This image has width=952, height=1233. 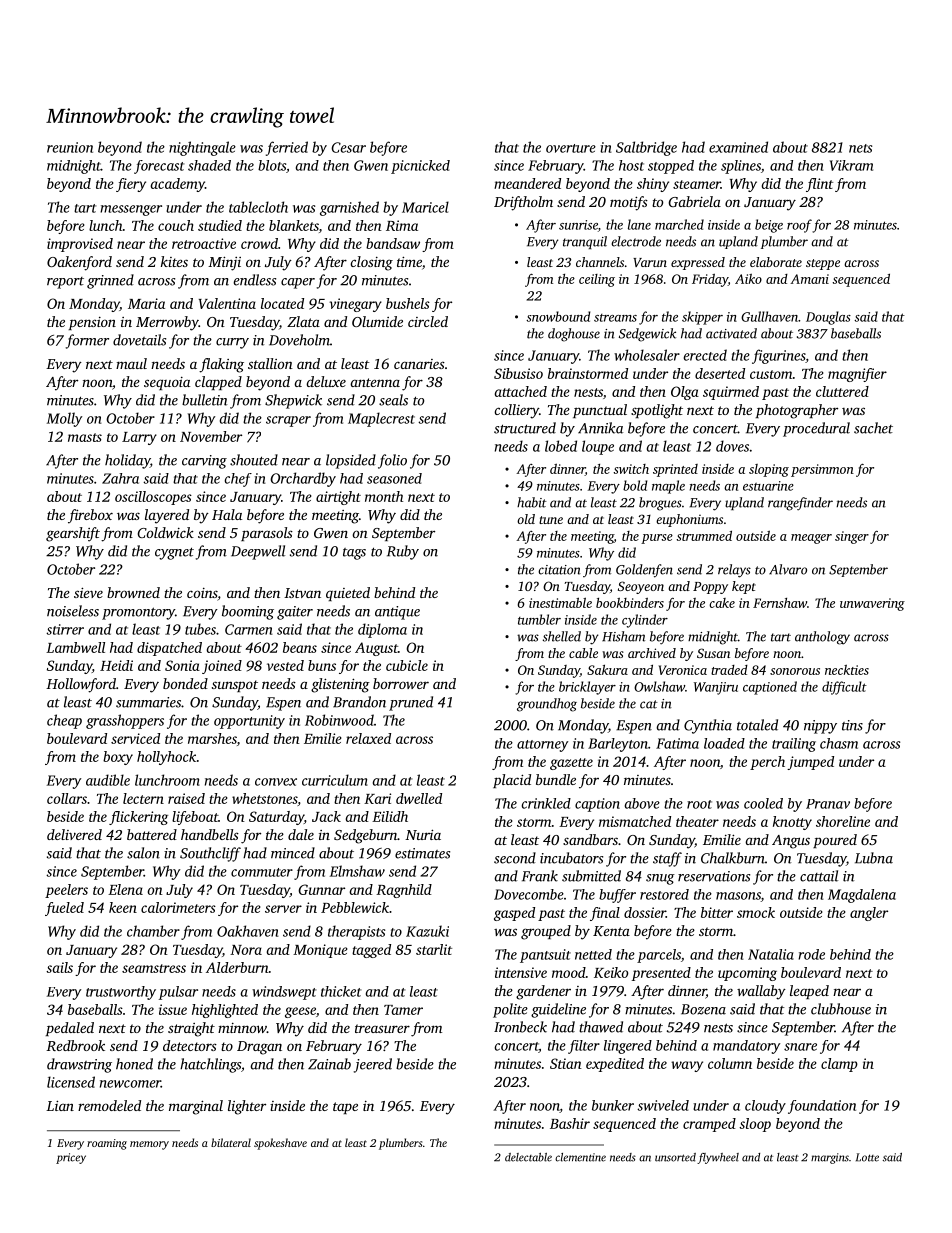 What do you see at coordinates (202, 148) in the image?
I see `nightingale` at bounding box center [202, 148].
